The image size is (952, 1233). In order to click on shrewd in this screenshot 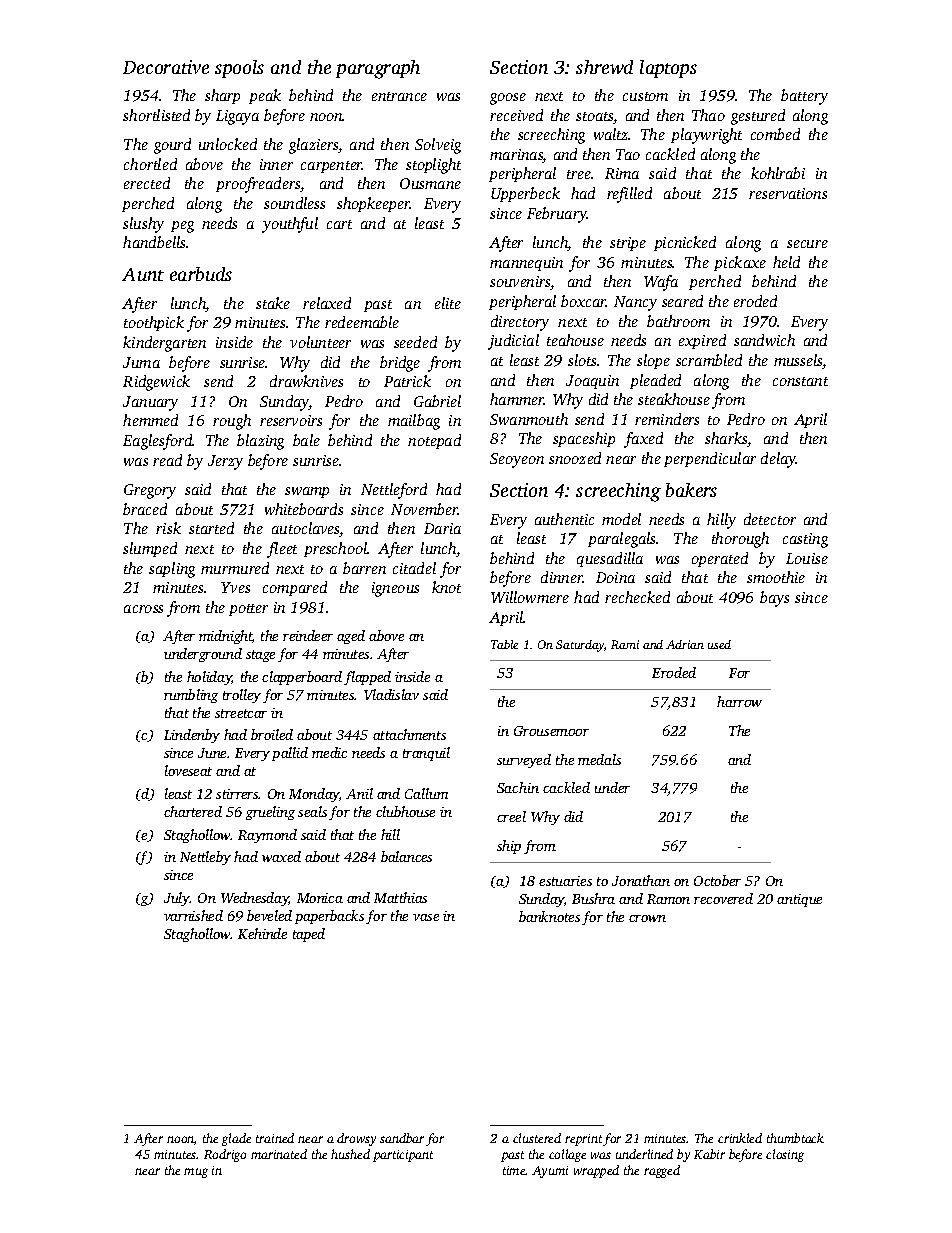, I will do `click(604, 67)`.
